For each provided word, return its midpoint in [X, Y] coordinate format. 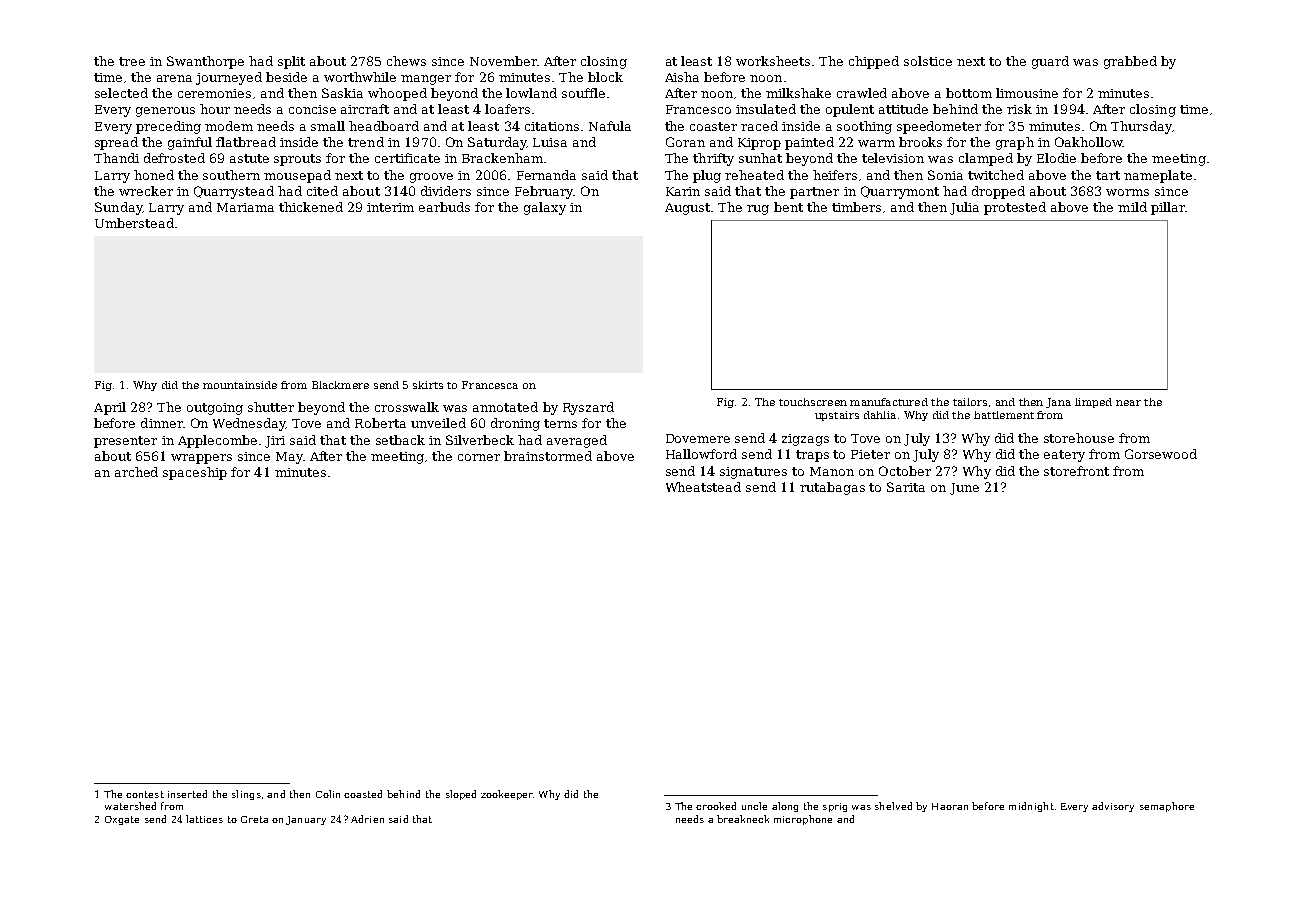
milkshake [798, 93]
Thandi [116, 158]
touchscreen [813, 402]
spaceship [195, 473]
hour [215, 109]
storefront [1076, 471]
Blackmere [340, 385]
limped [1093, 403]
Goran [685, 142]
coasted [363, 794]
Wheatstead [703, 487]
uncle [754, 806]
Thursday [1141, 127]
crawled [862, 93]
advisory [1113, 807]
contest [145, 794]
